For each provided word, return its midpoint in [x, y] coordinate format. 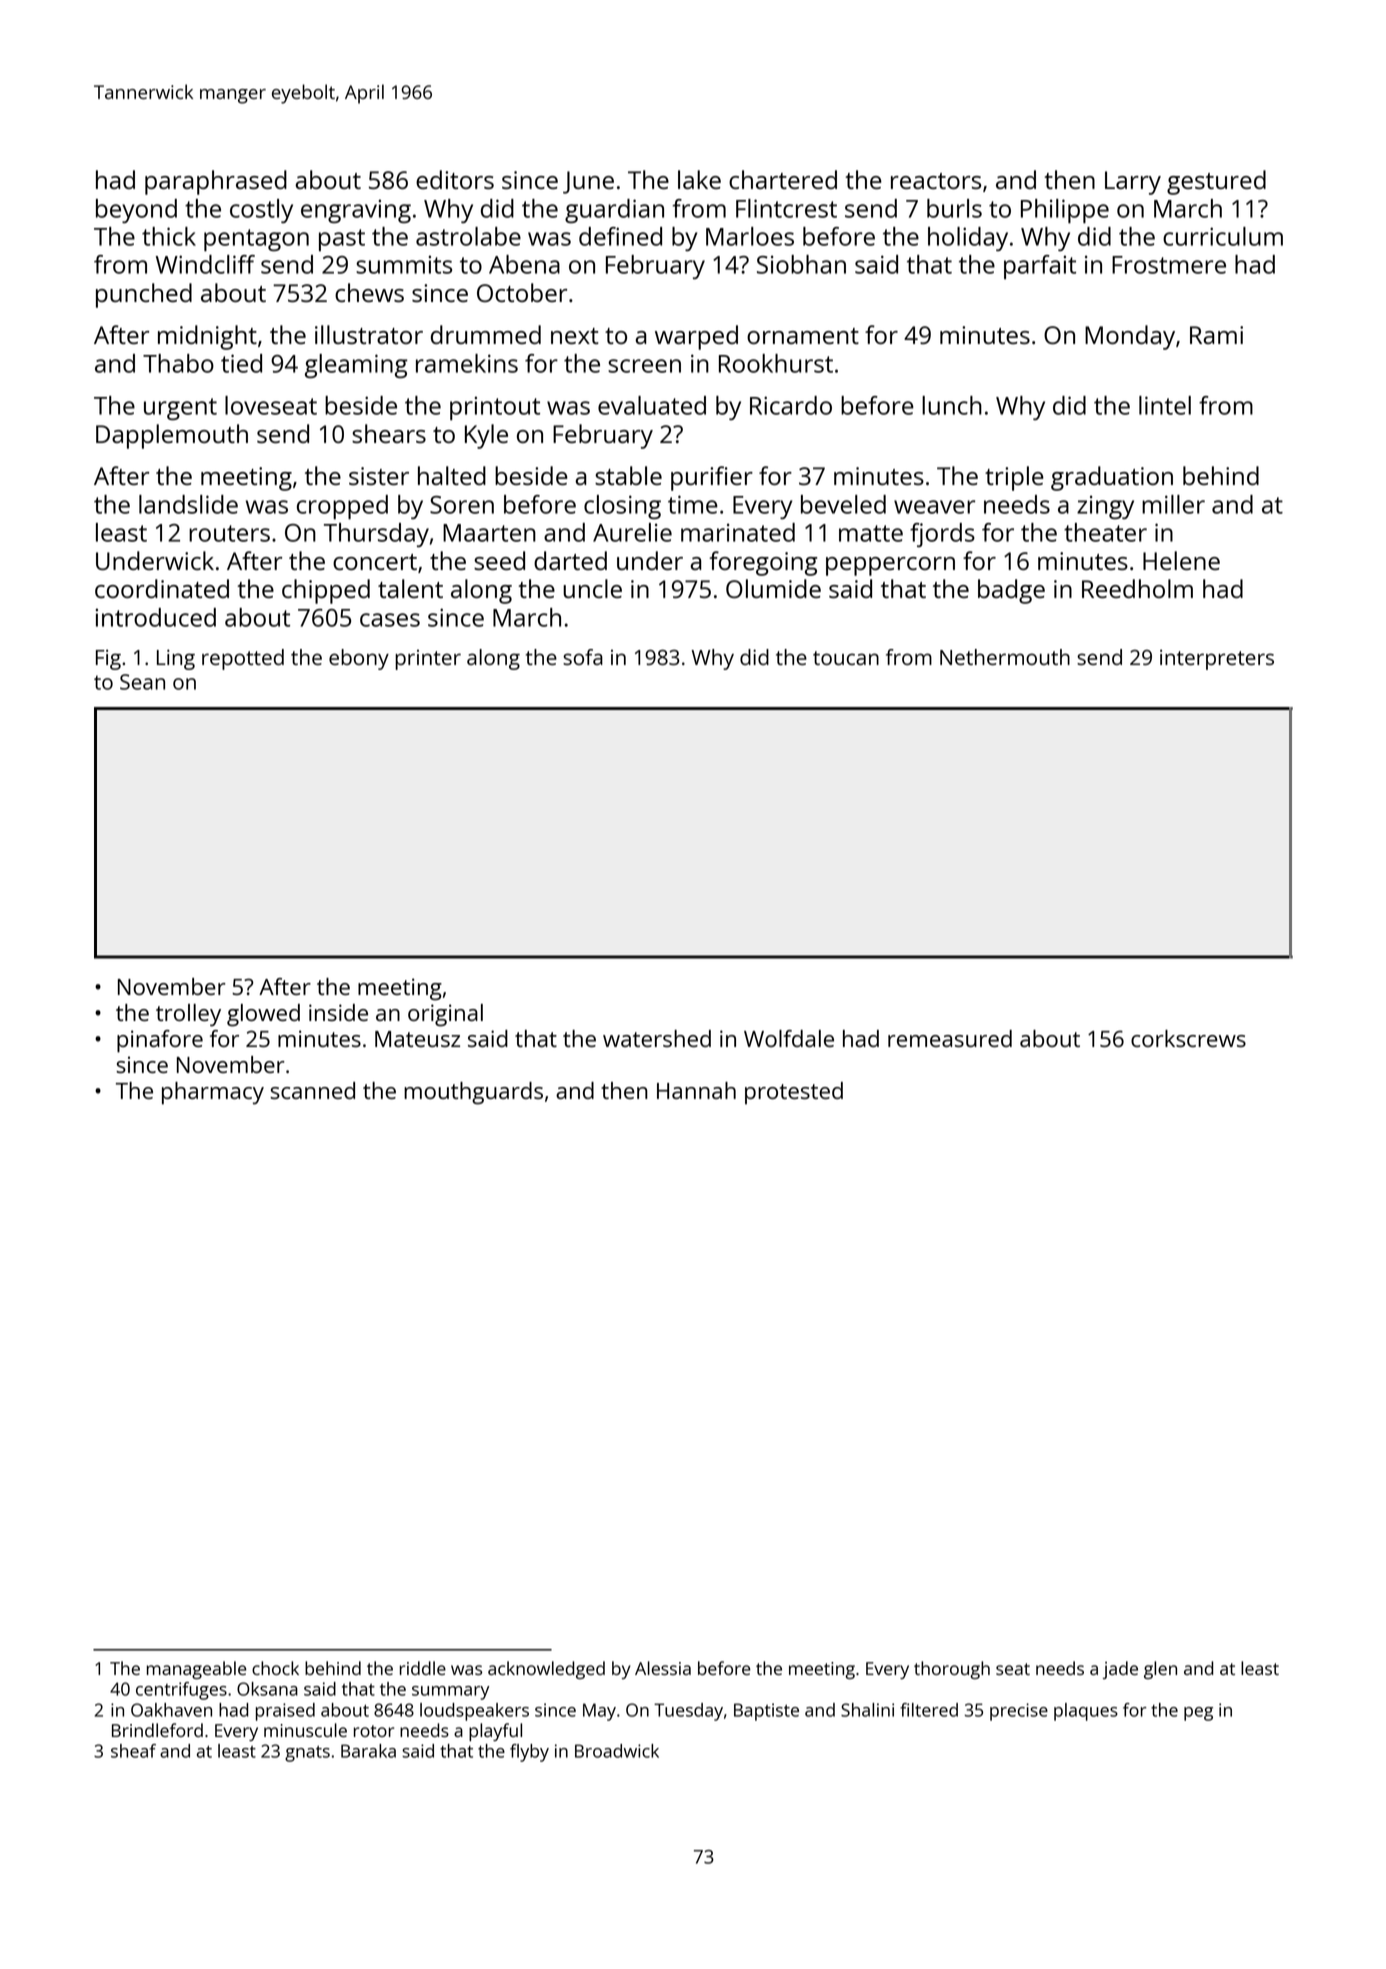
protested [794, 1093]
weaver [934, 507]
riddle [423, 1668]
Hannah [696, 1090]
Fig [108, 659]
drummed [486, 334]
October [522, 292]
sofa [583, 657]
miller [1173, 504]
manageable [197, 1670]
